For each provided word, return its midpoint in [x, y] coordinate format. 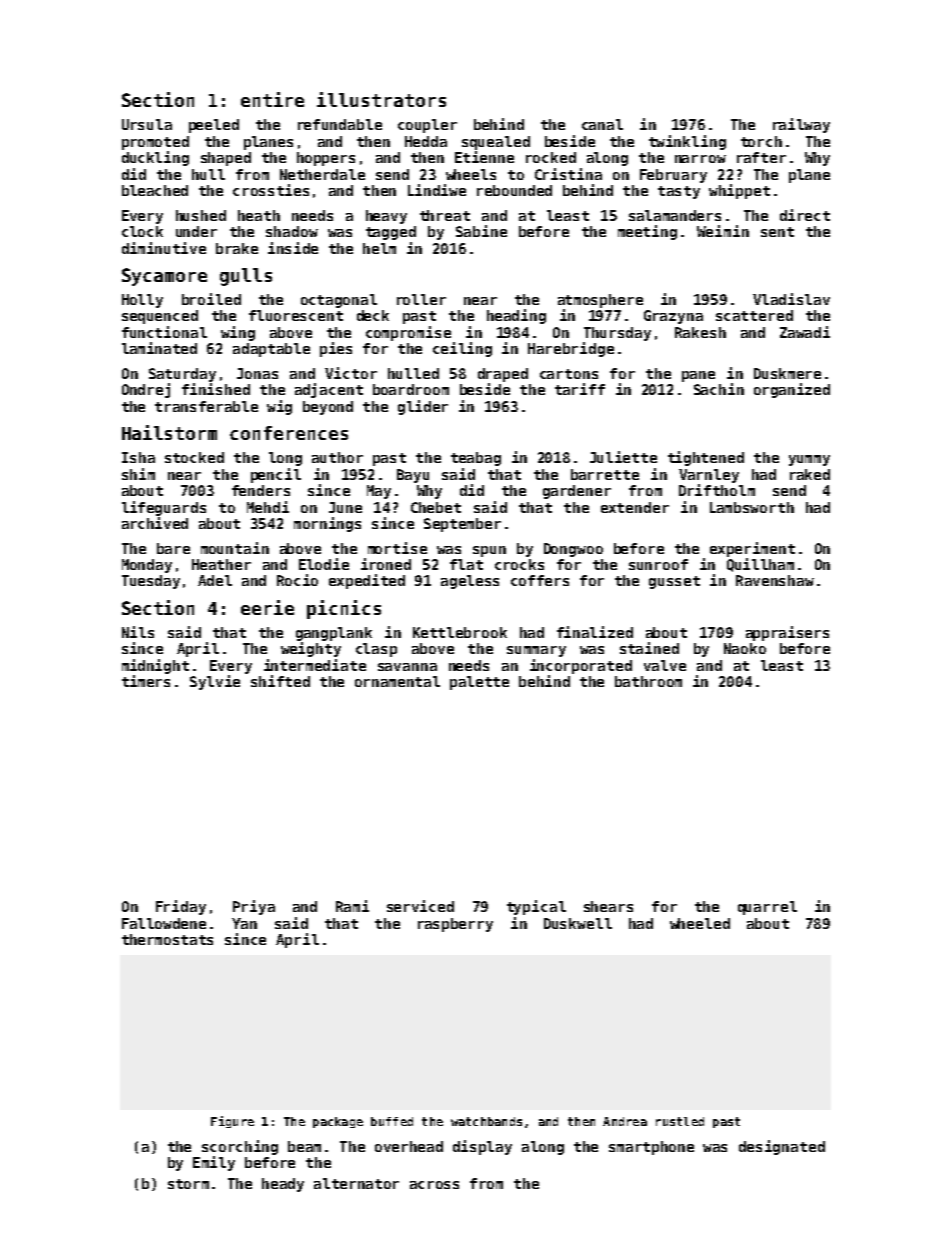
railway [801, 125]
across [434, 1185]
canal [602, 124]
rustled [680, 1121]
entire [272, 99]
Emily [214, 1163]
